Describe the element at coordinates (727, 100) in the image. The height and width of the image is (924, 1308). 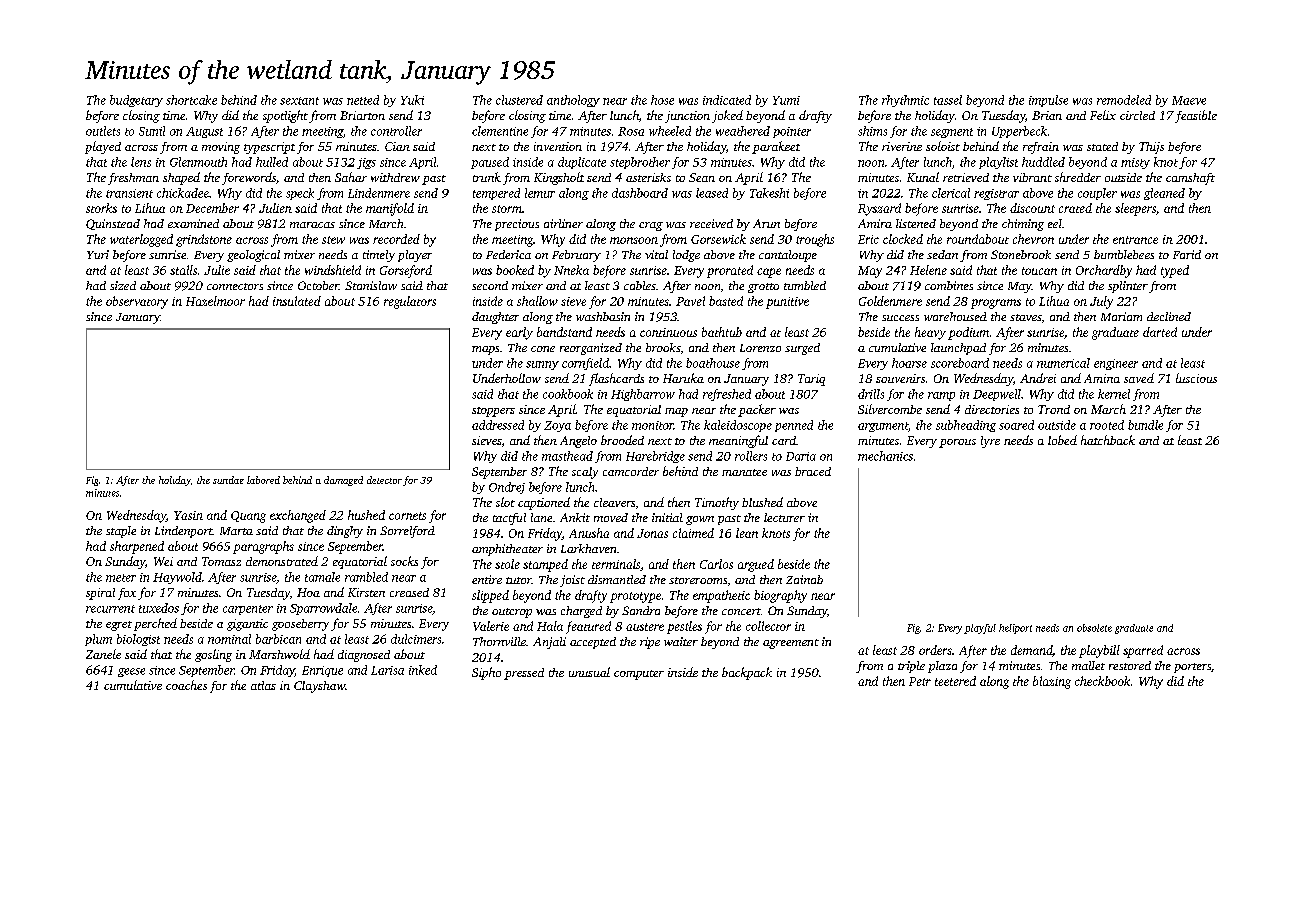
I see `indicated` at that location.
